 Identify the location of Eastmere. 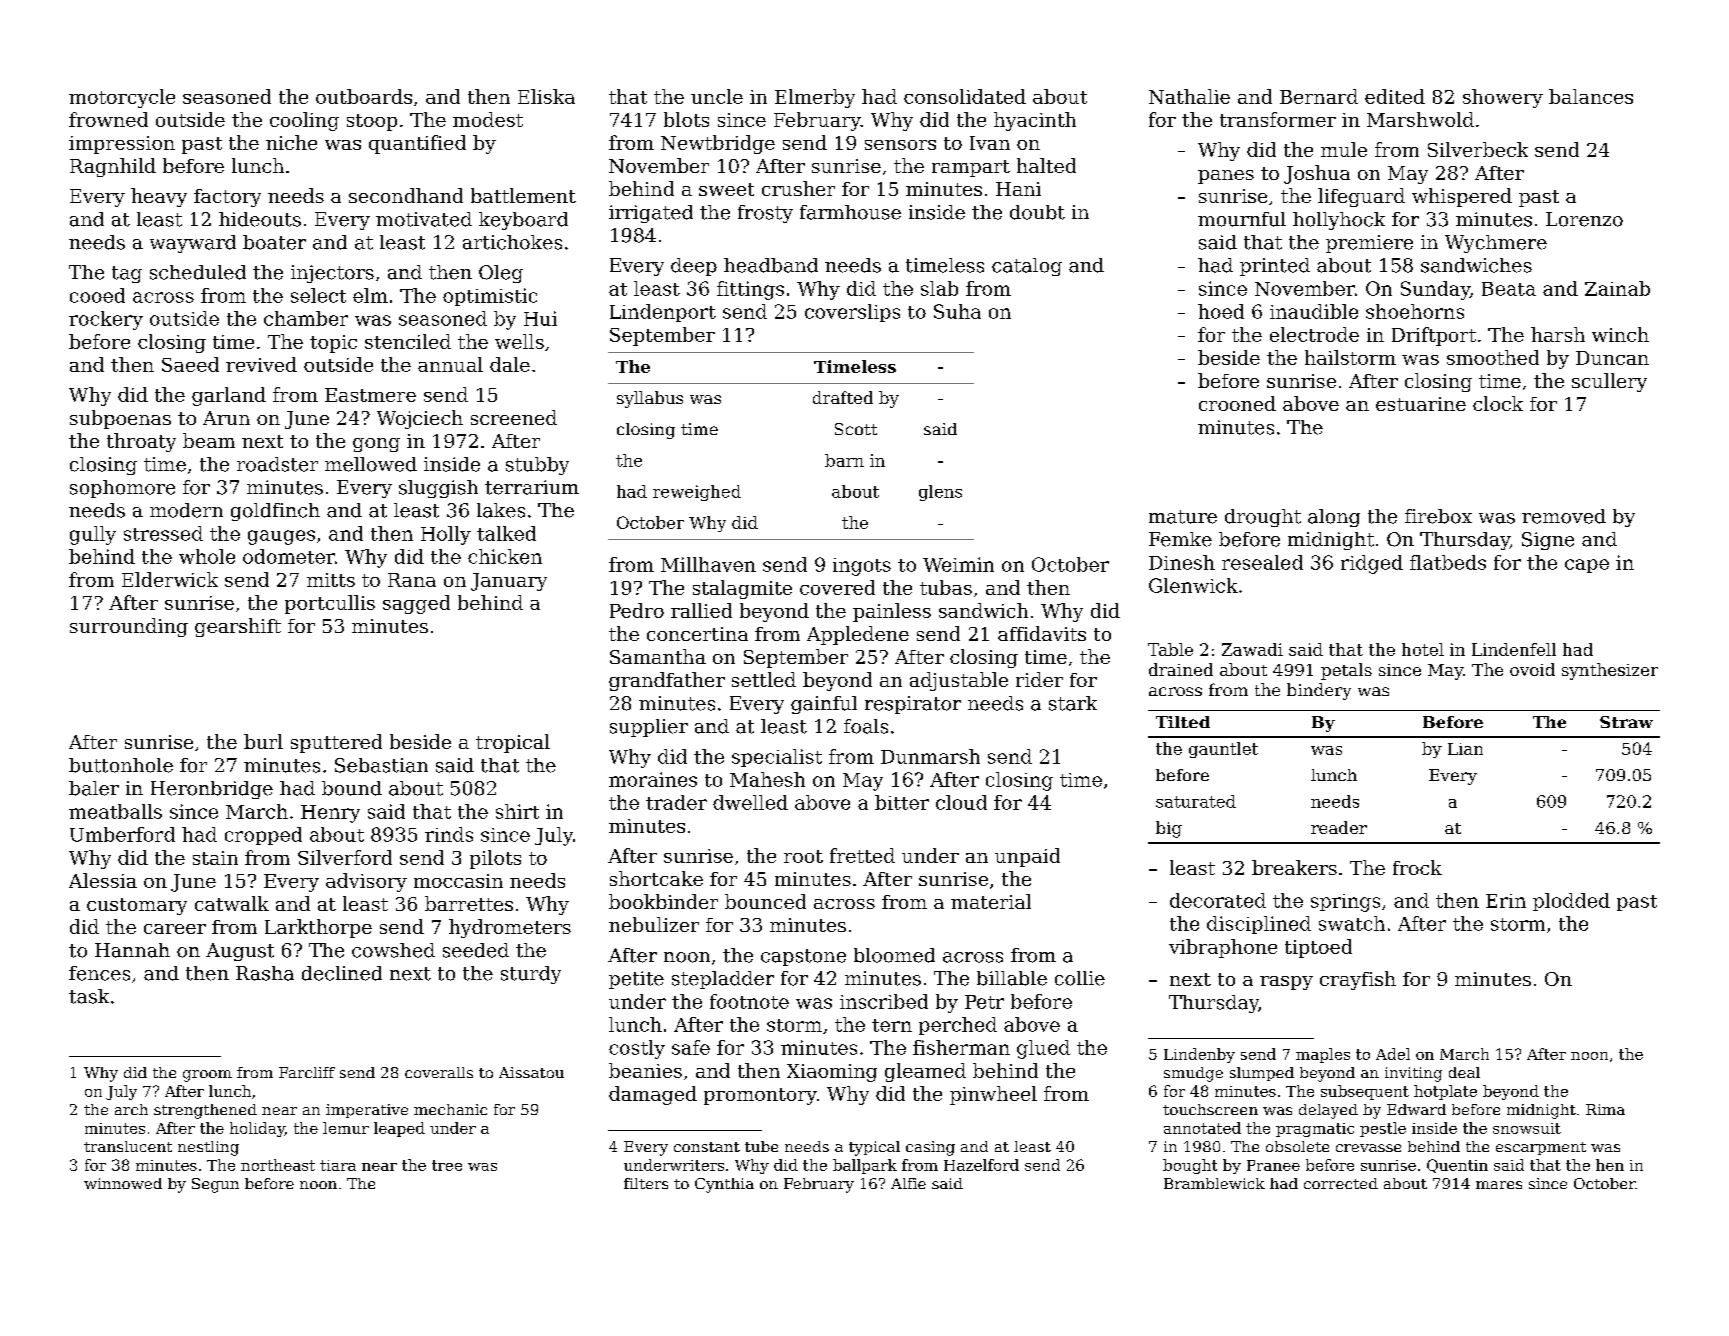
(370, 395).
